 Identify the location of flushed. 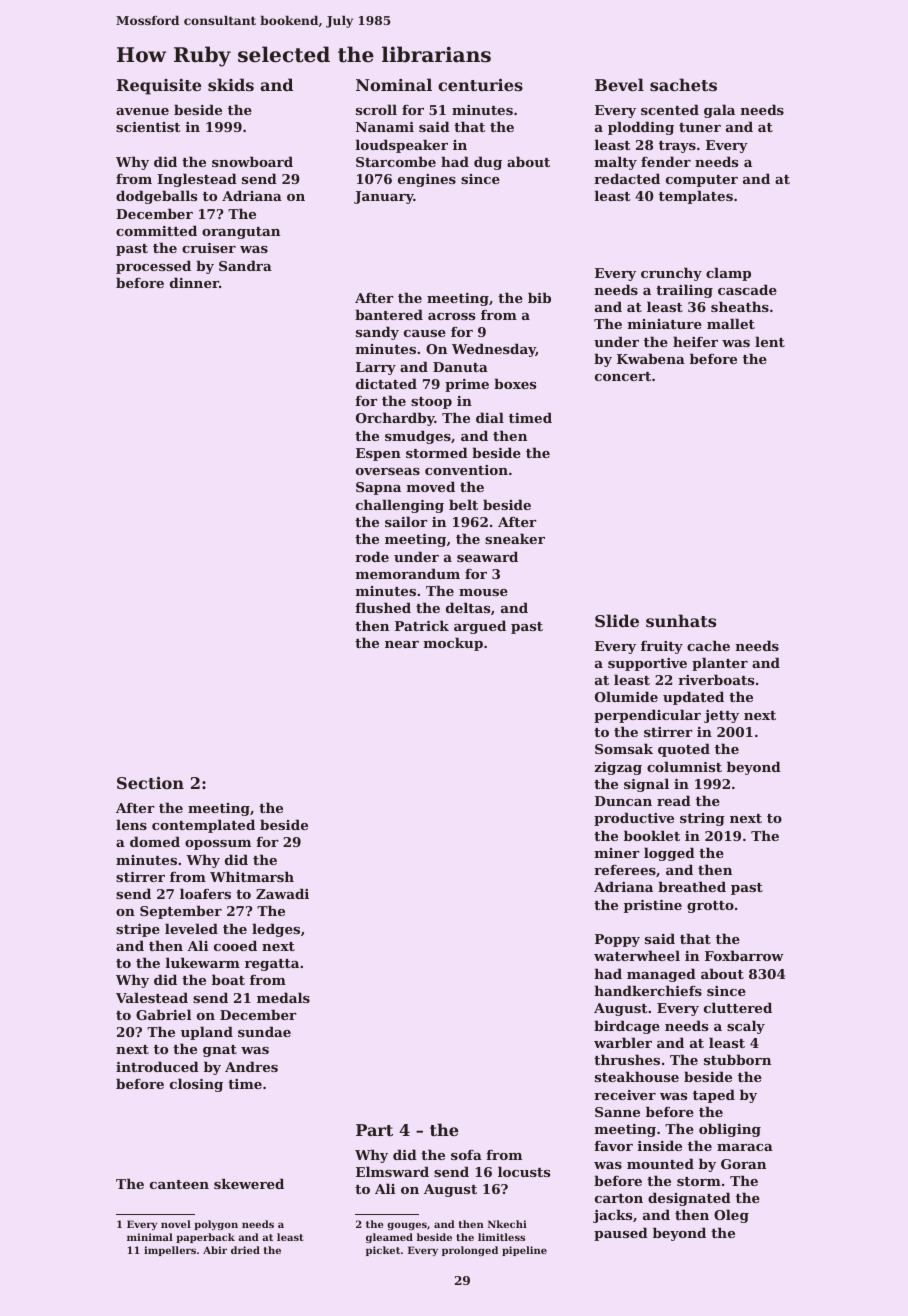
(383, 607).
